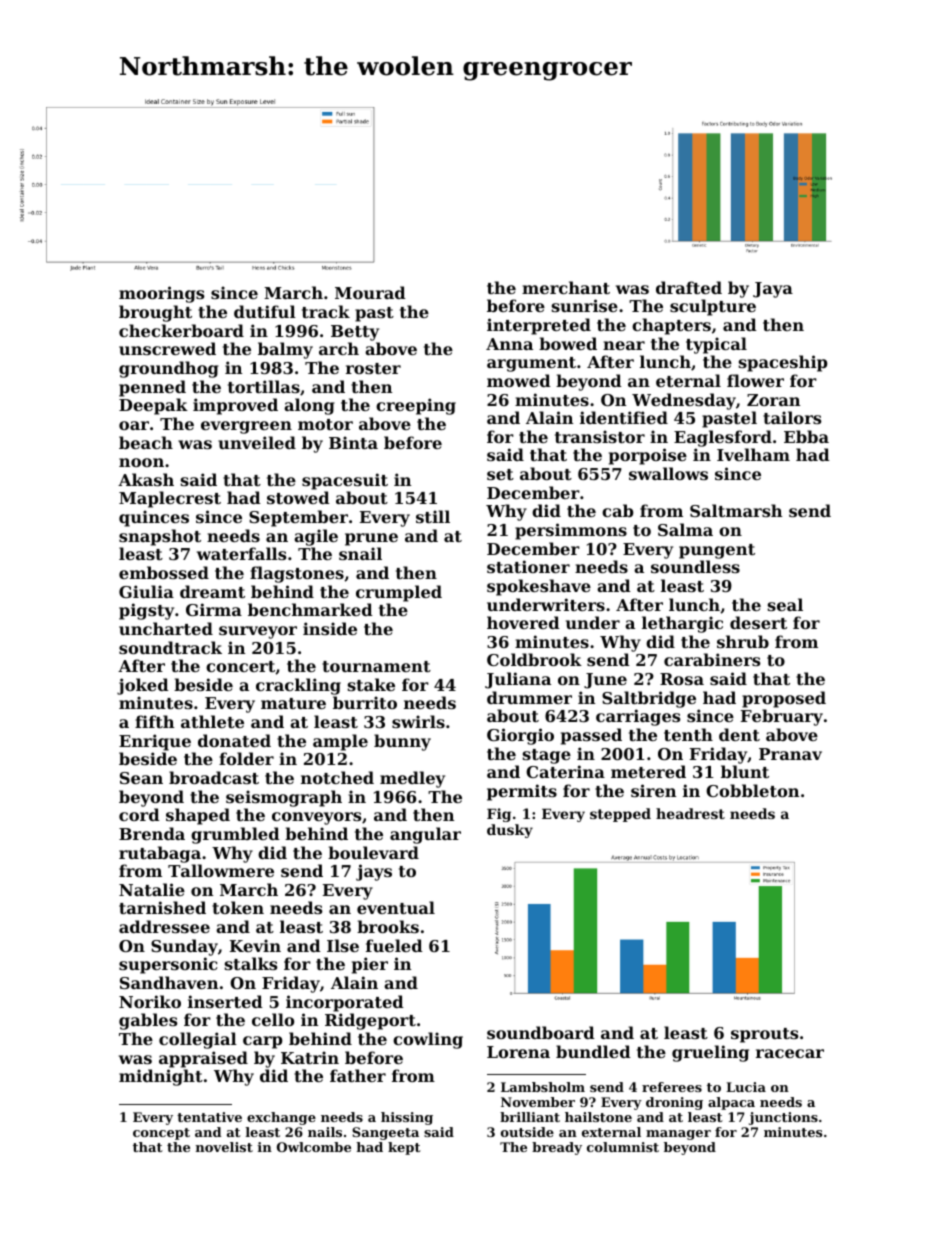 The width and height of the document is (952, 1233). I want to click on metered, so click(648, 771).
